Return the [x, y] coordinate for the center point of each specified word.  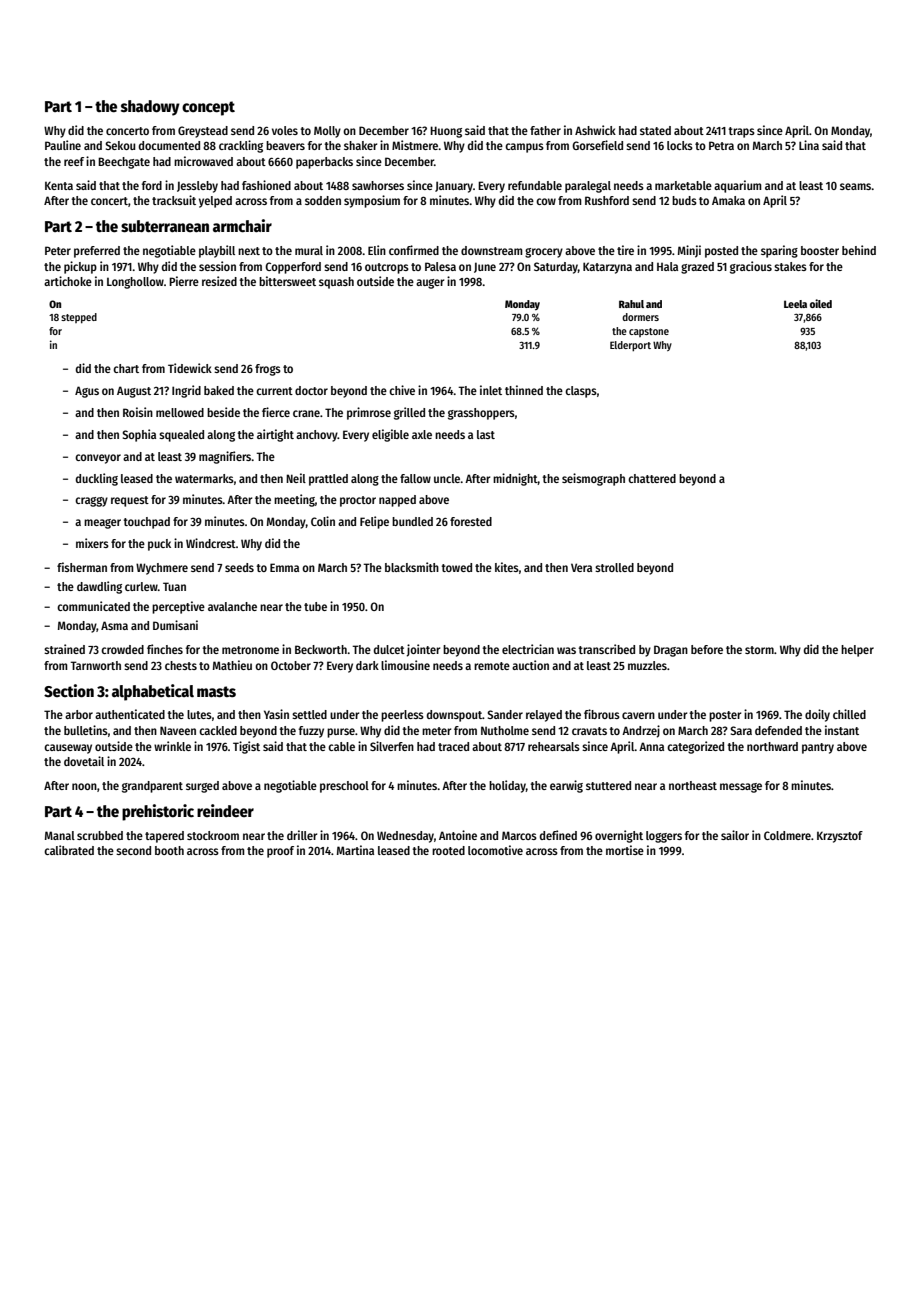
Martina [355, 850]
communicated [93, 606]
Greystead [203, 132]
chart [126, 368]
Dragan [671, 651]
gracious [751, 267]
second [133, 850]
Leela [795, 304]
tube [315, 606]
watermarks [204, 478]
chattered [652, 478]
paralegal [588, 187]
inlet [491, 390]
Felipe [374, 522]
